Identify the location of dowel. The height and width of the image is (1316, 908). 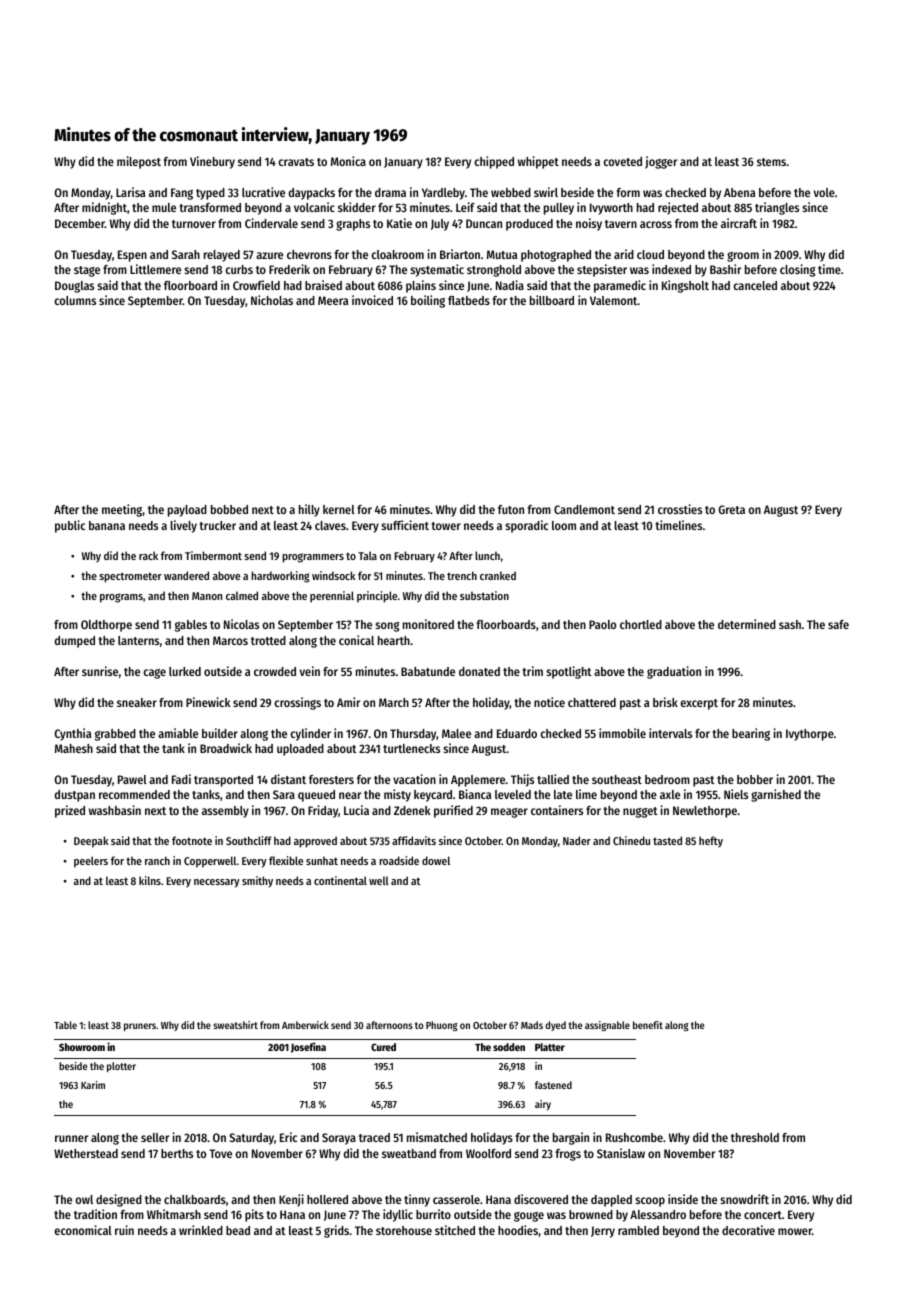
(436, 860).
